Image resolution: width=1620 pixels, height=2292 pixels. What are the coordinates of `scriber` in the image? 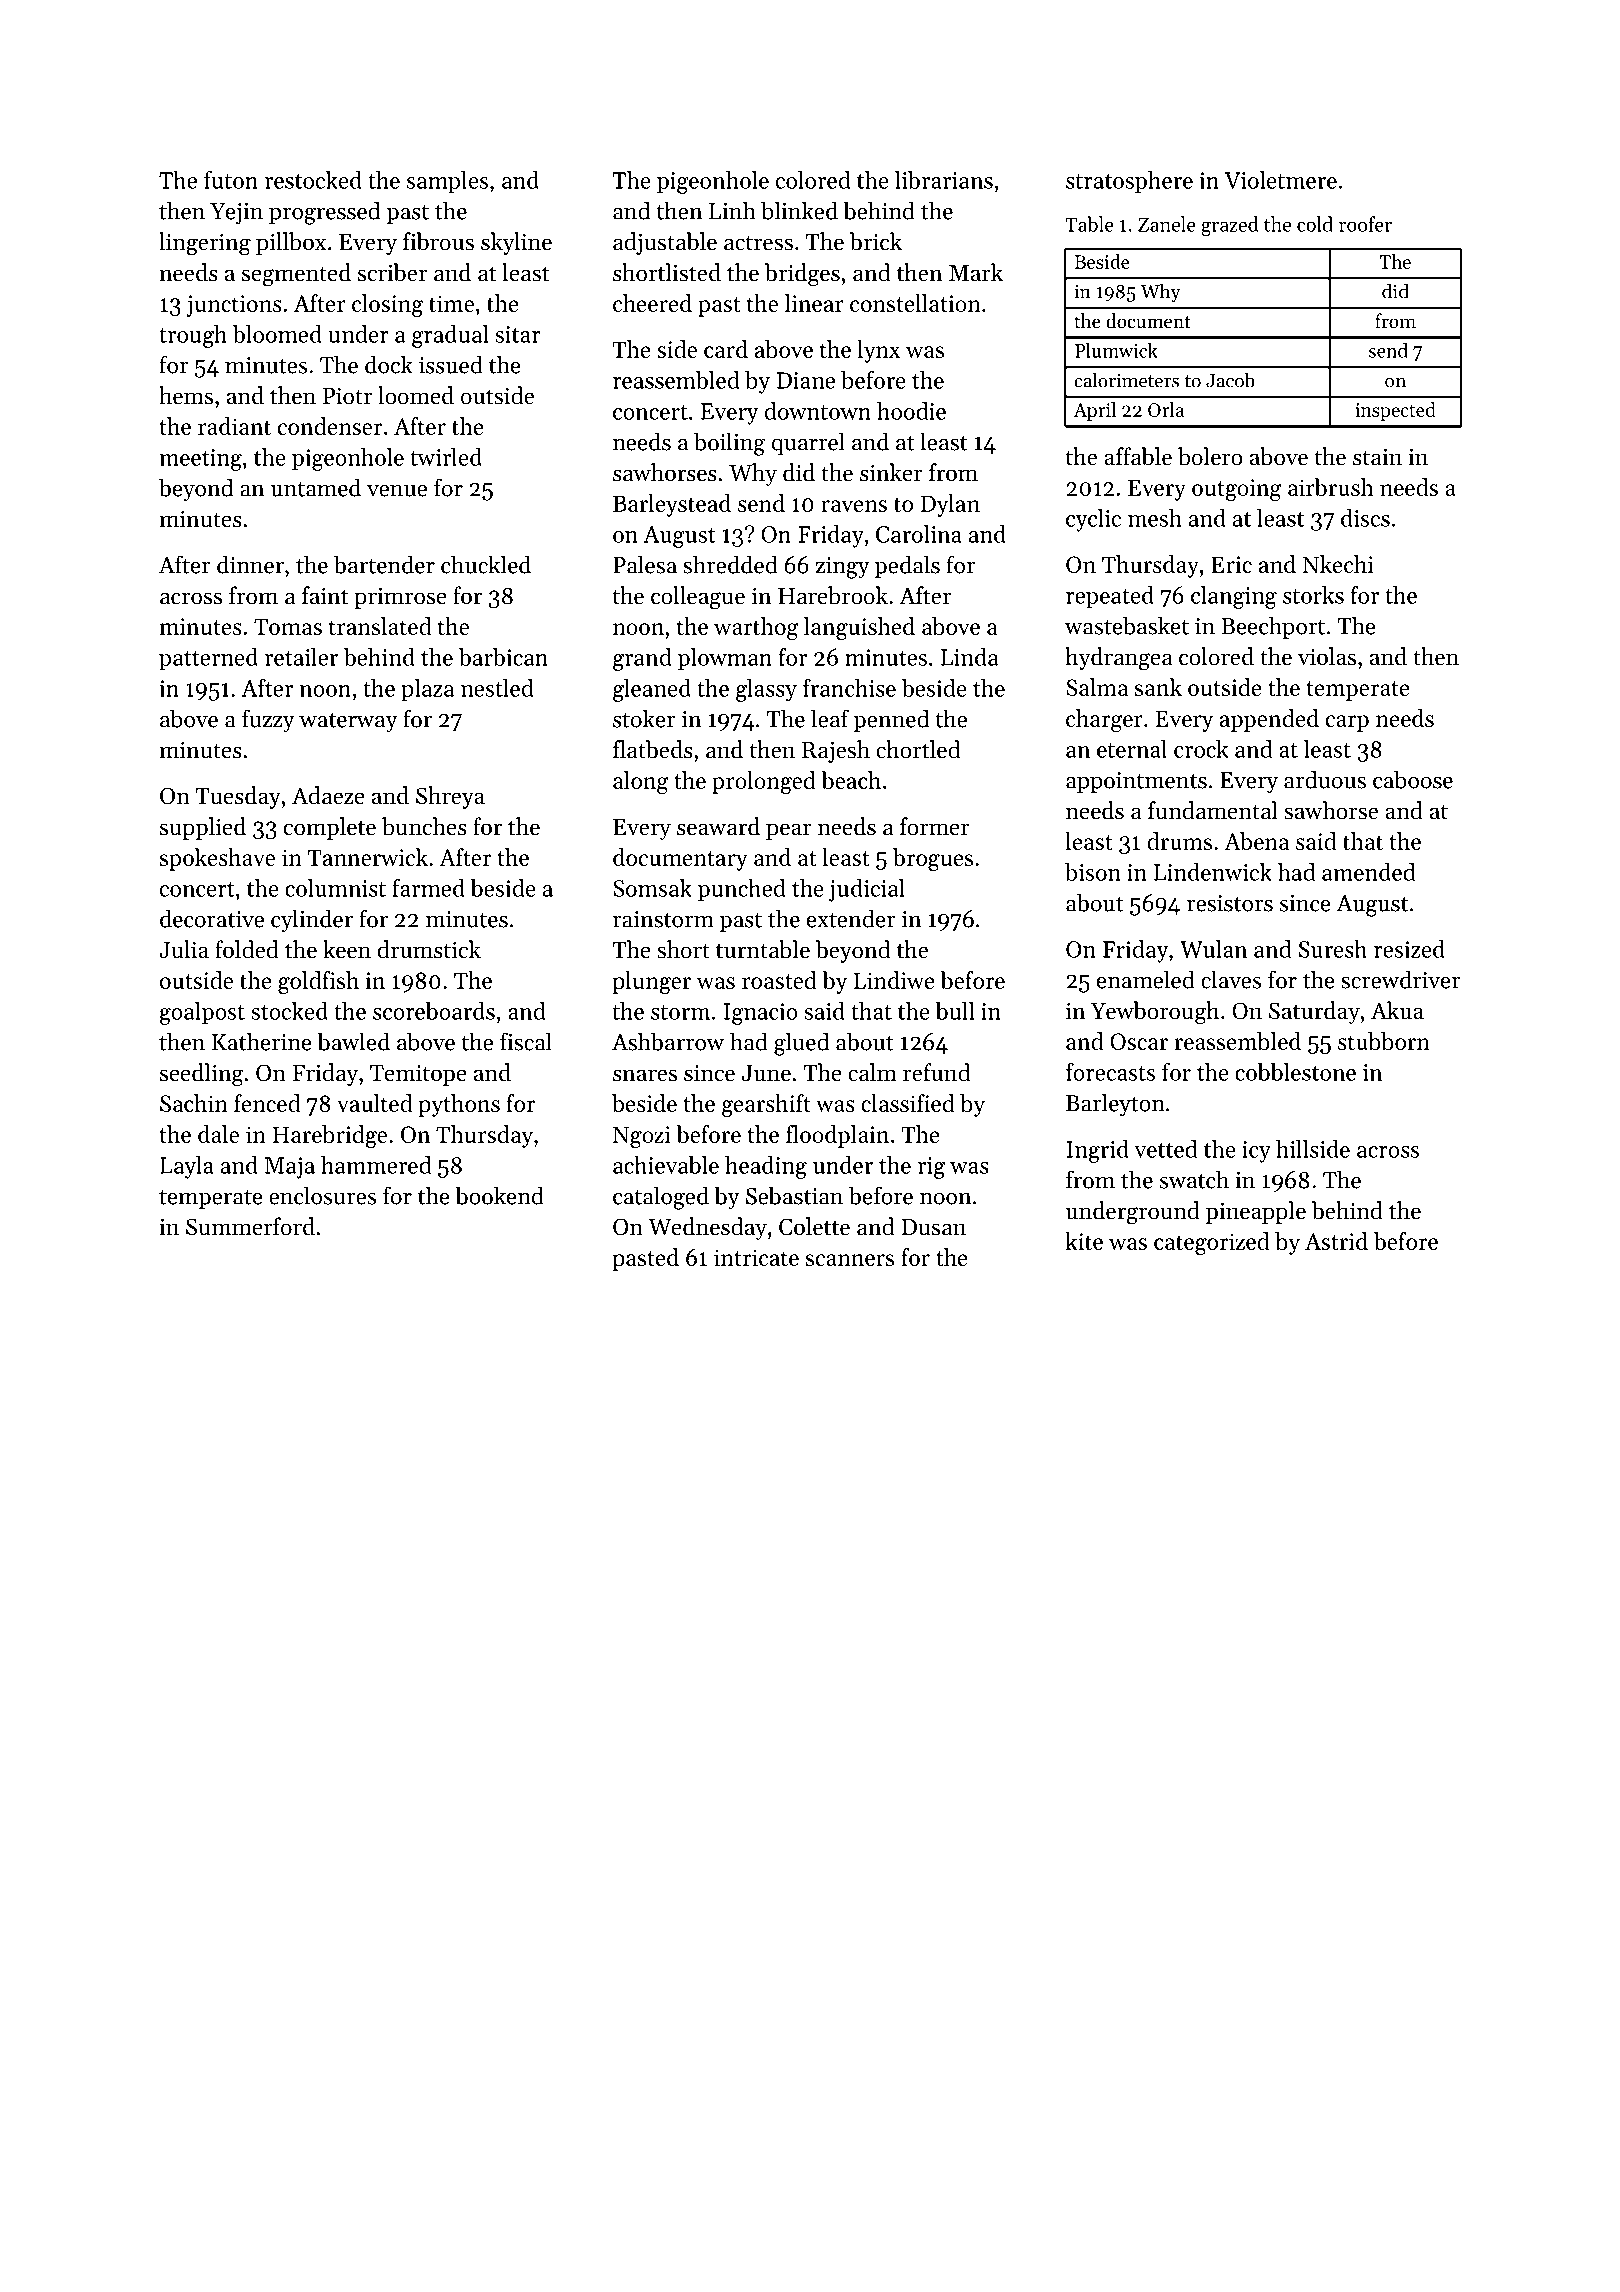 It's located at (392, 272).
